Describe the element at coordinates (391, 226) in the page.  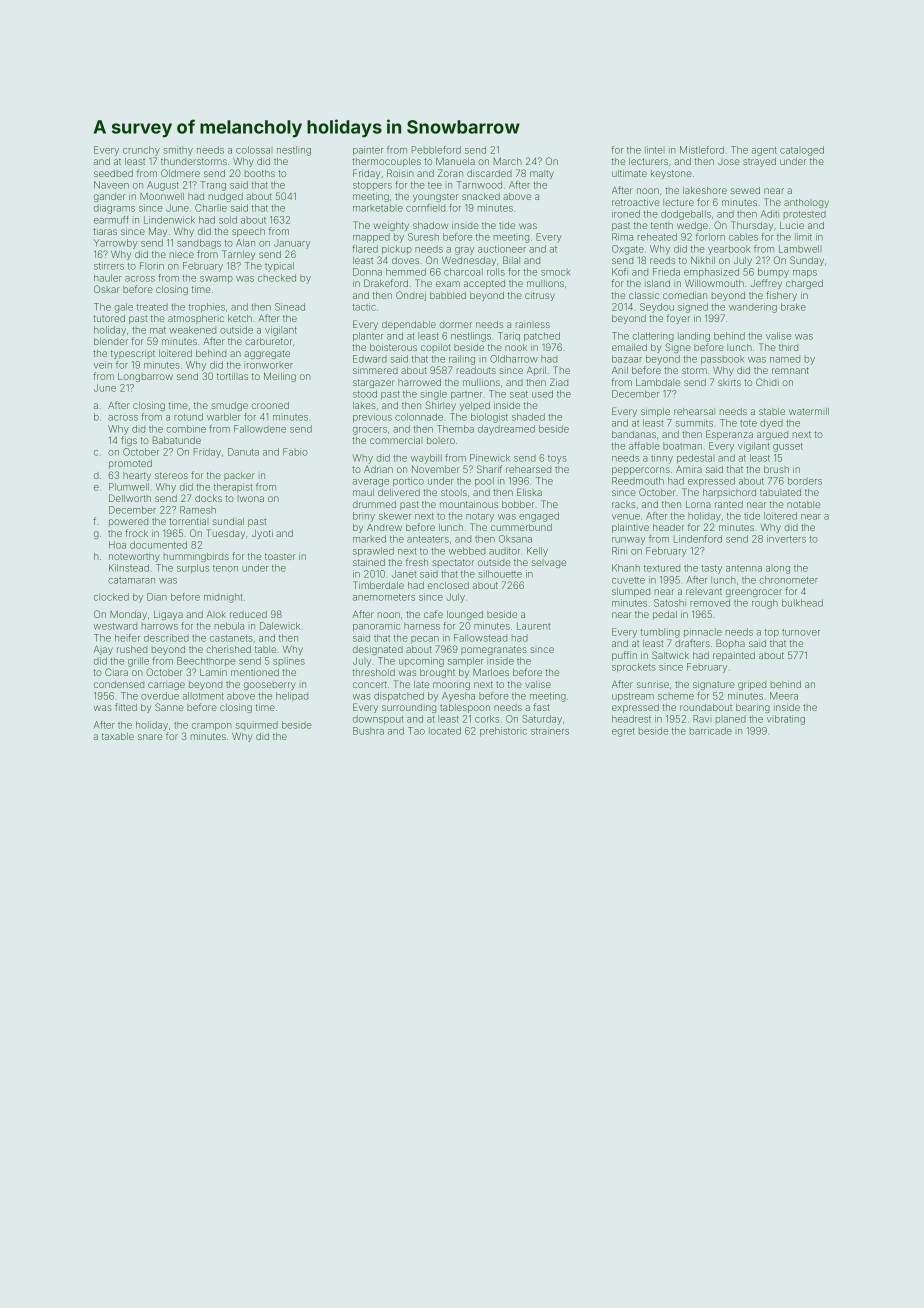
I see `weighty` at that location.
